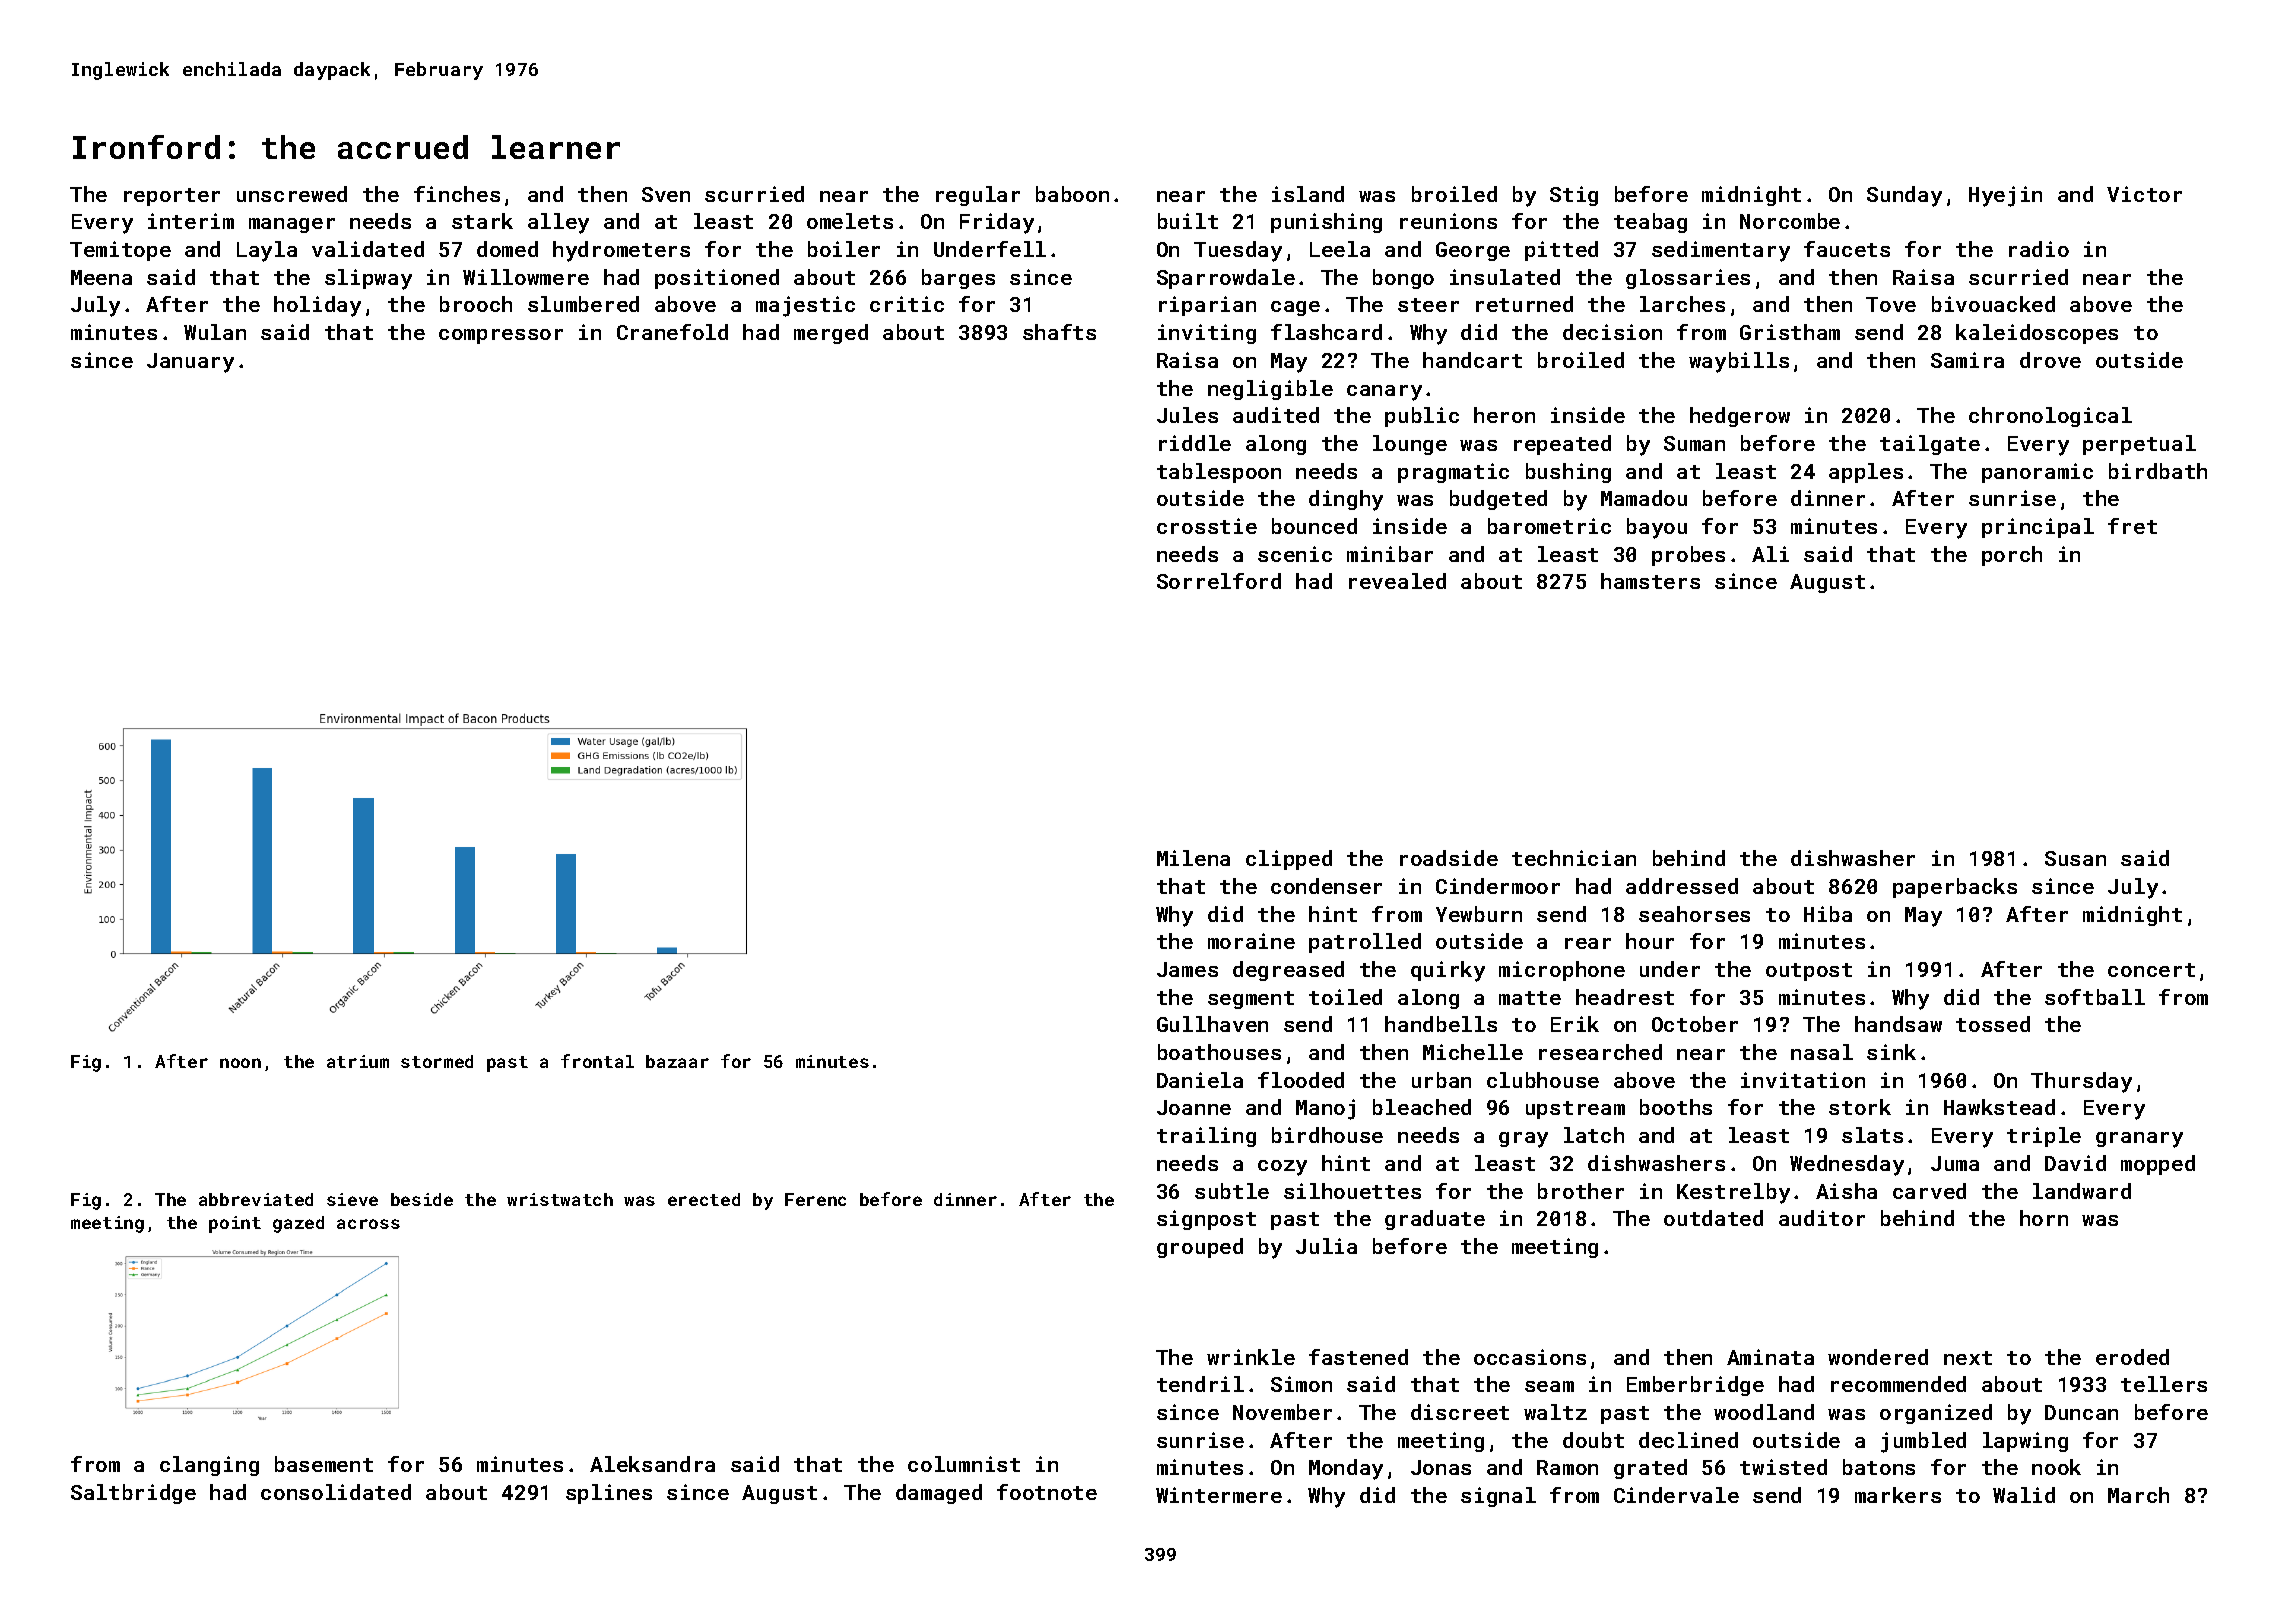 This image has height=1618, width=2289. Describe the element at coordinates (1403, 279) in the image. I see `bongo` at that location.
